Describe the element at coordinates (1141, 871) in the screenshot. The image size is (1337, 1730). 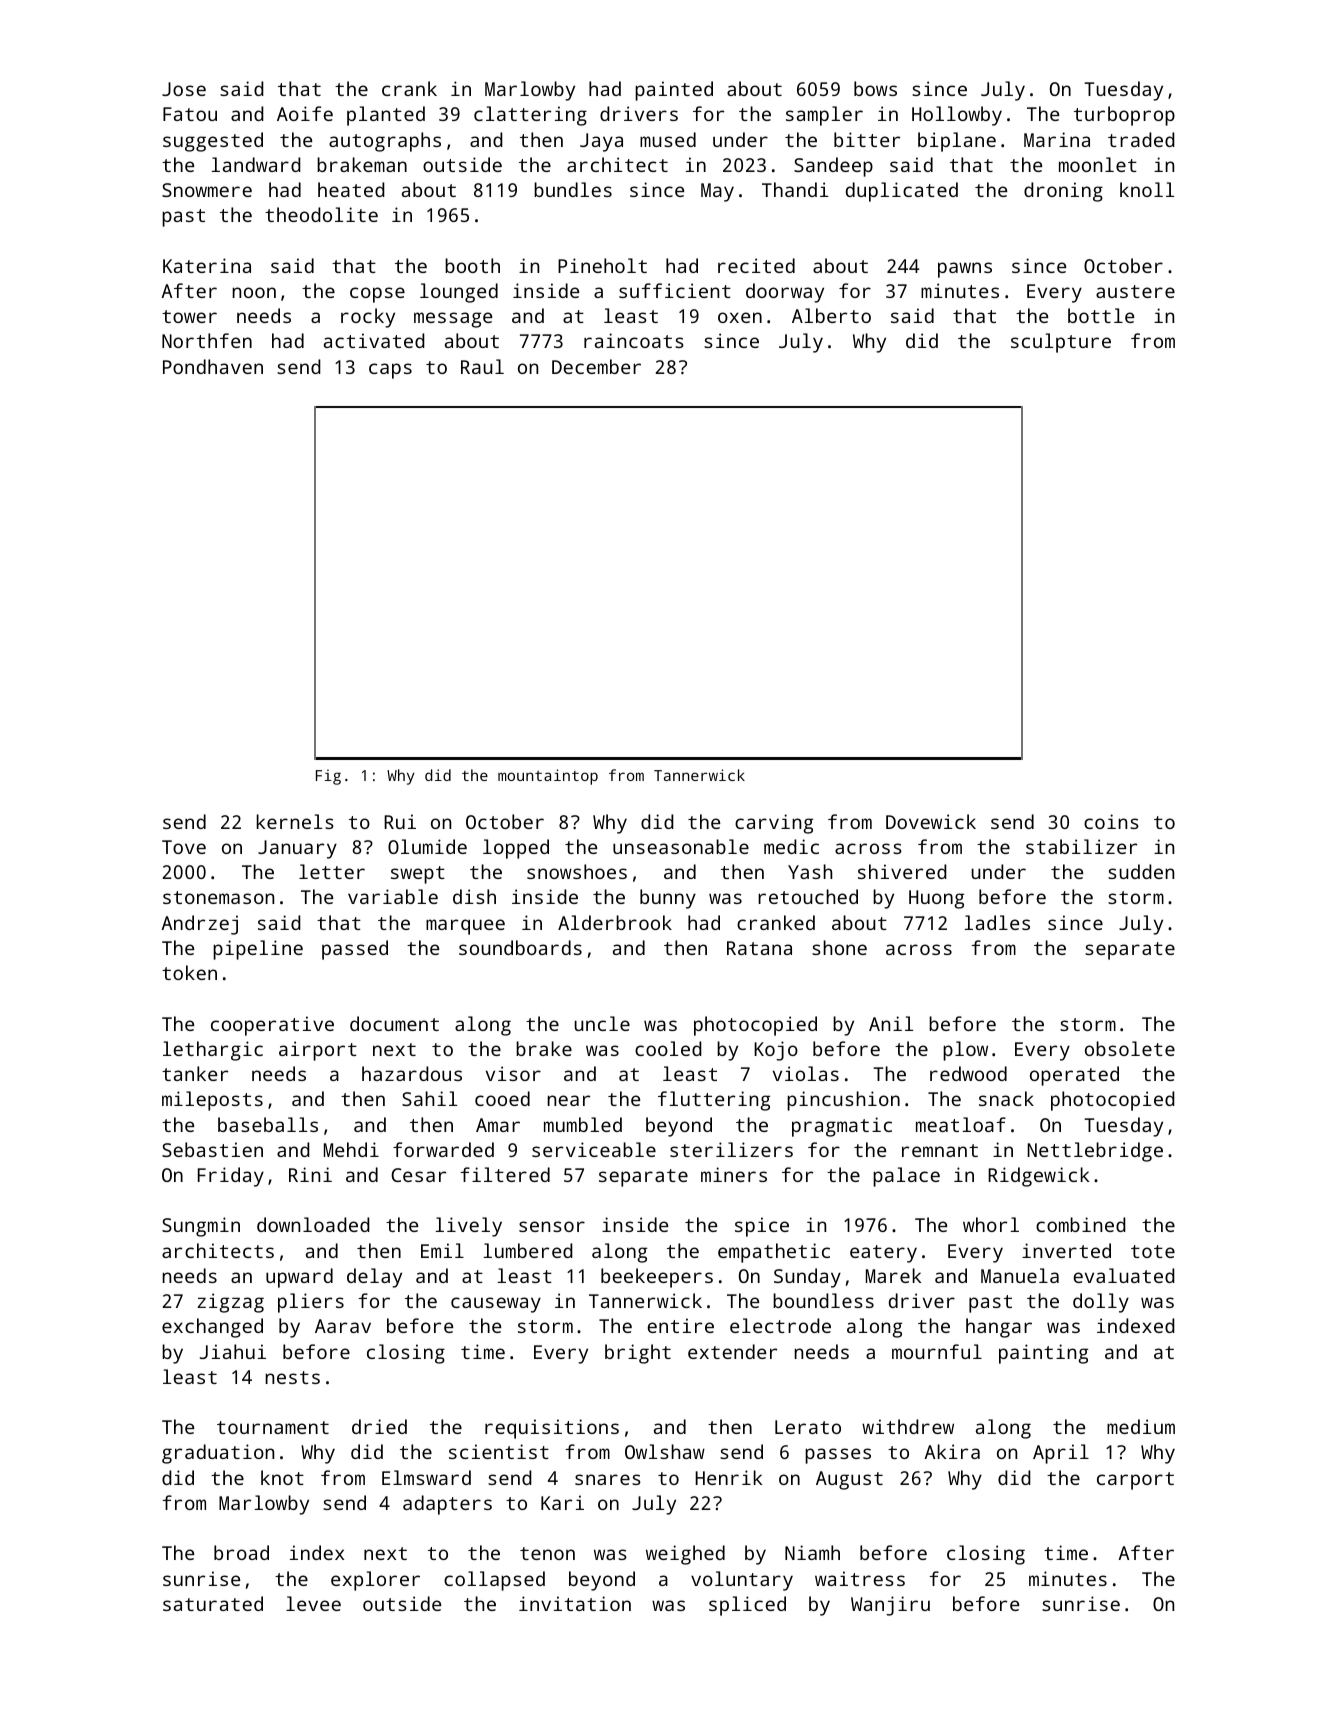
I see `sudden` at that location.
